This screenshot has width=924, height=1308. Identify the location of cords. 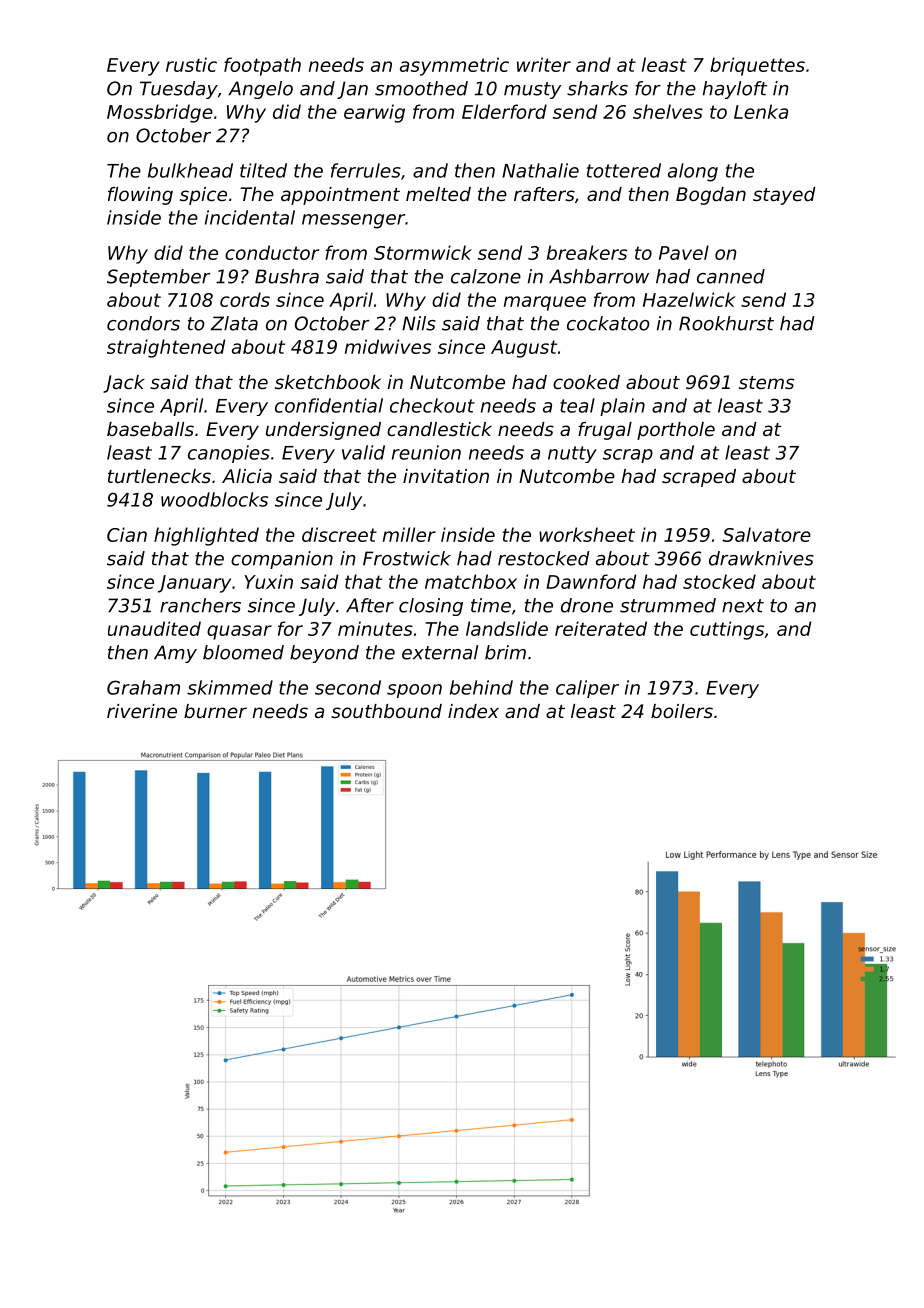
(245, 299).
